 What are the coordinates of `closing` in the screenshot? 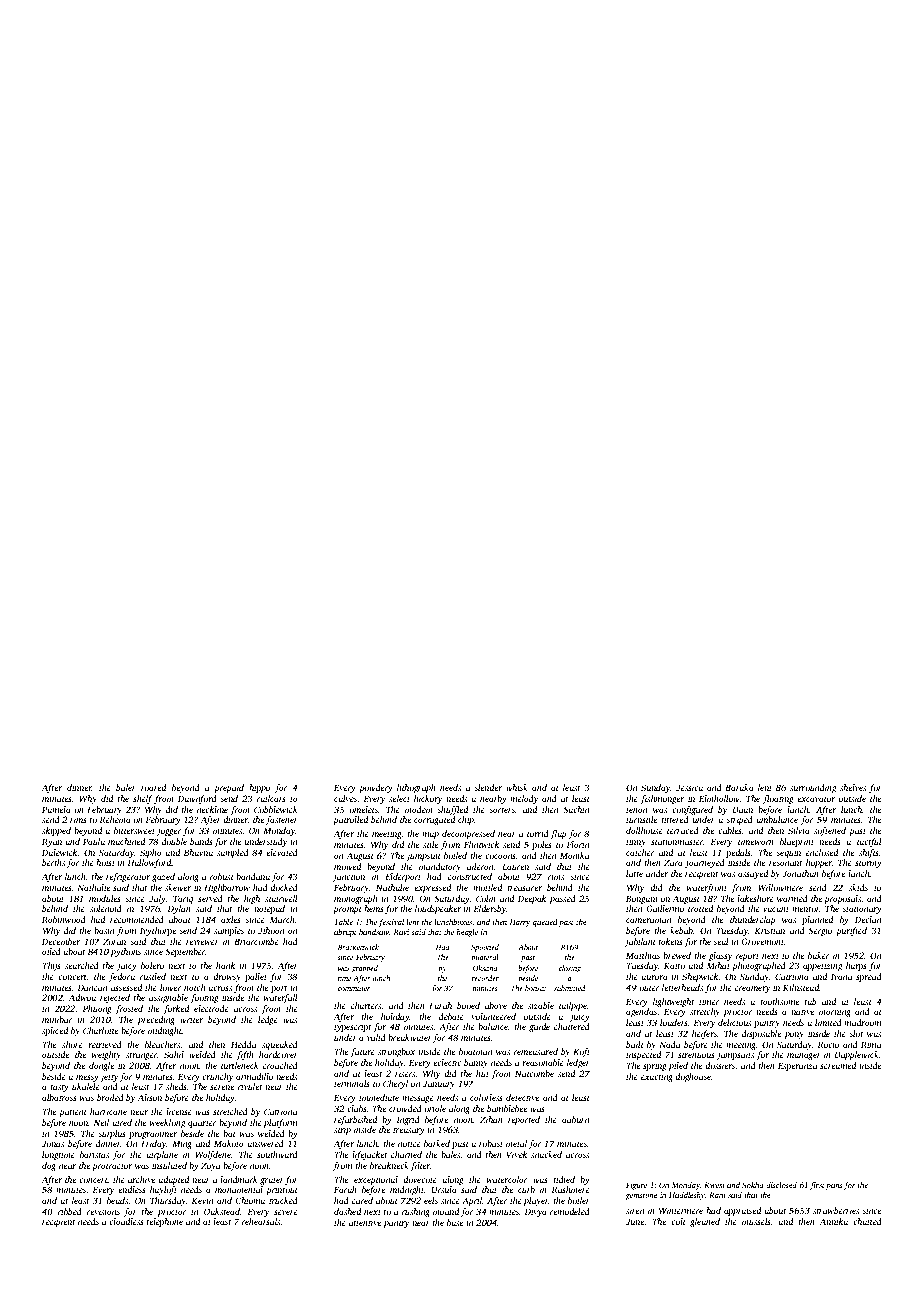 It's located at (570, 969).
